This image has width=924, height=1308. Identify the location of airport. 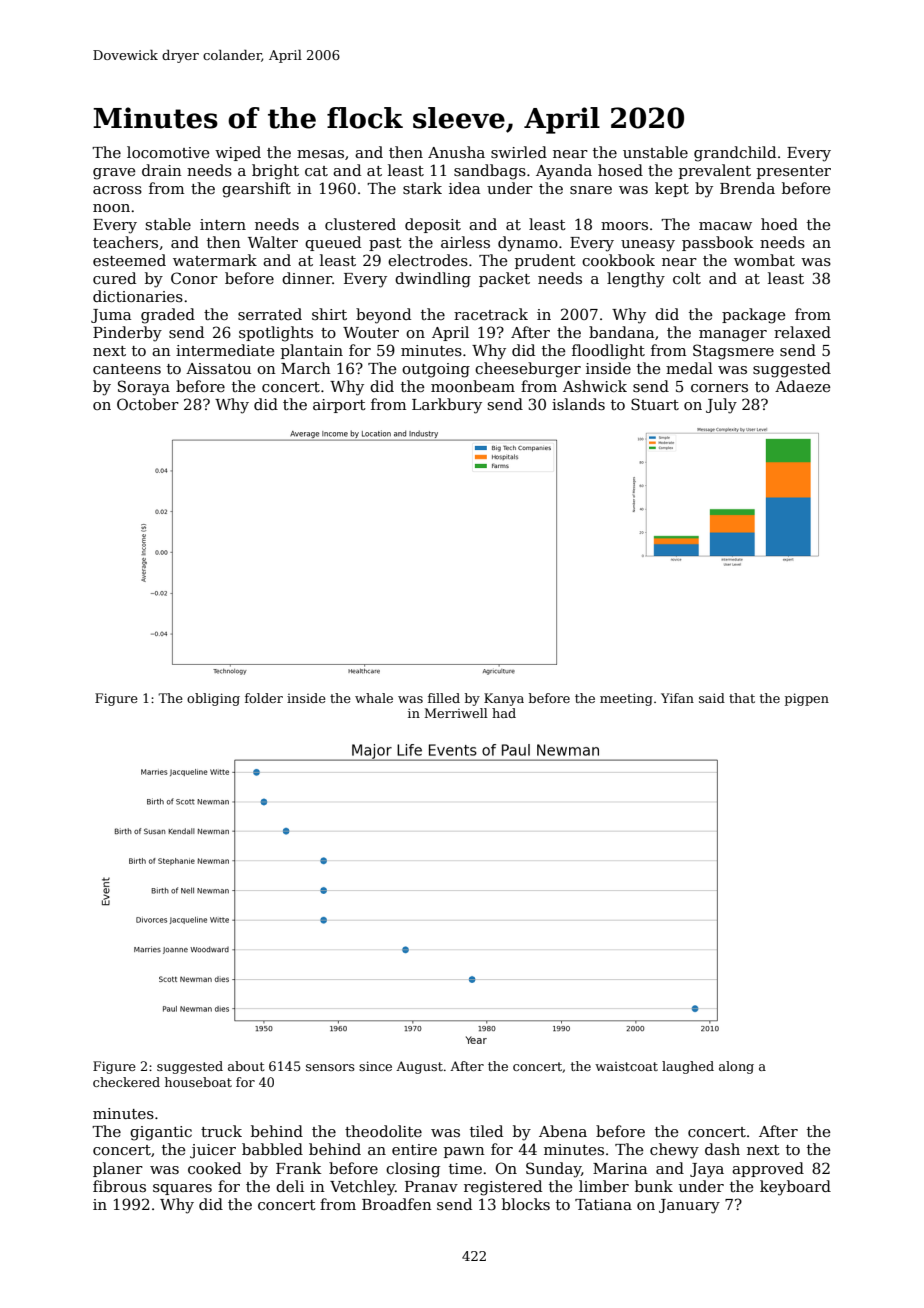
(339, 406).
